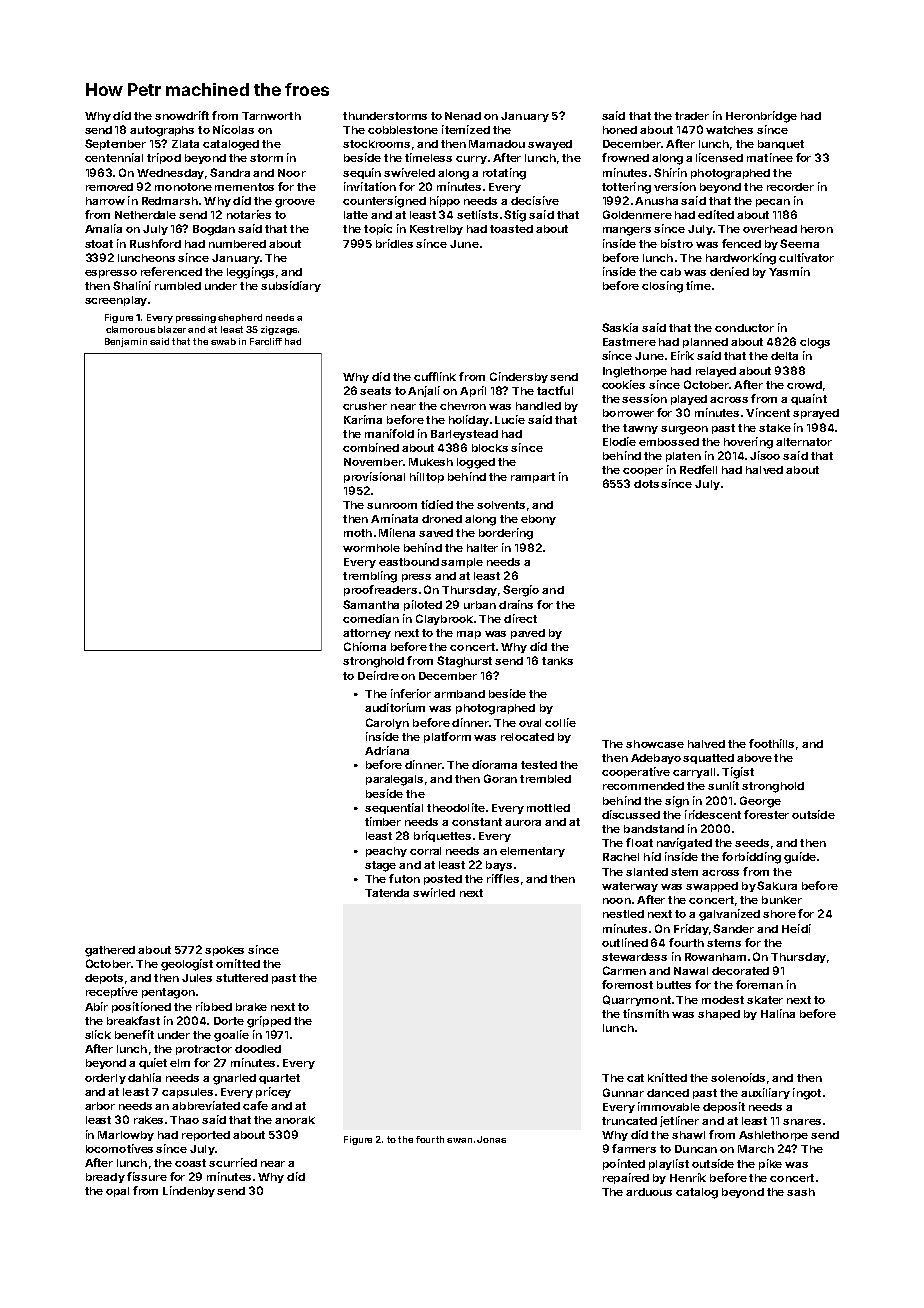 This screenshot has height=1308, width=924. I want to click on Heidi, so click(796, 928).
